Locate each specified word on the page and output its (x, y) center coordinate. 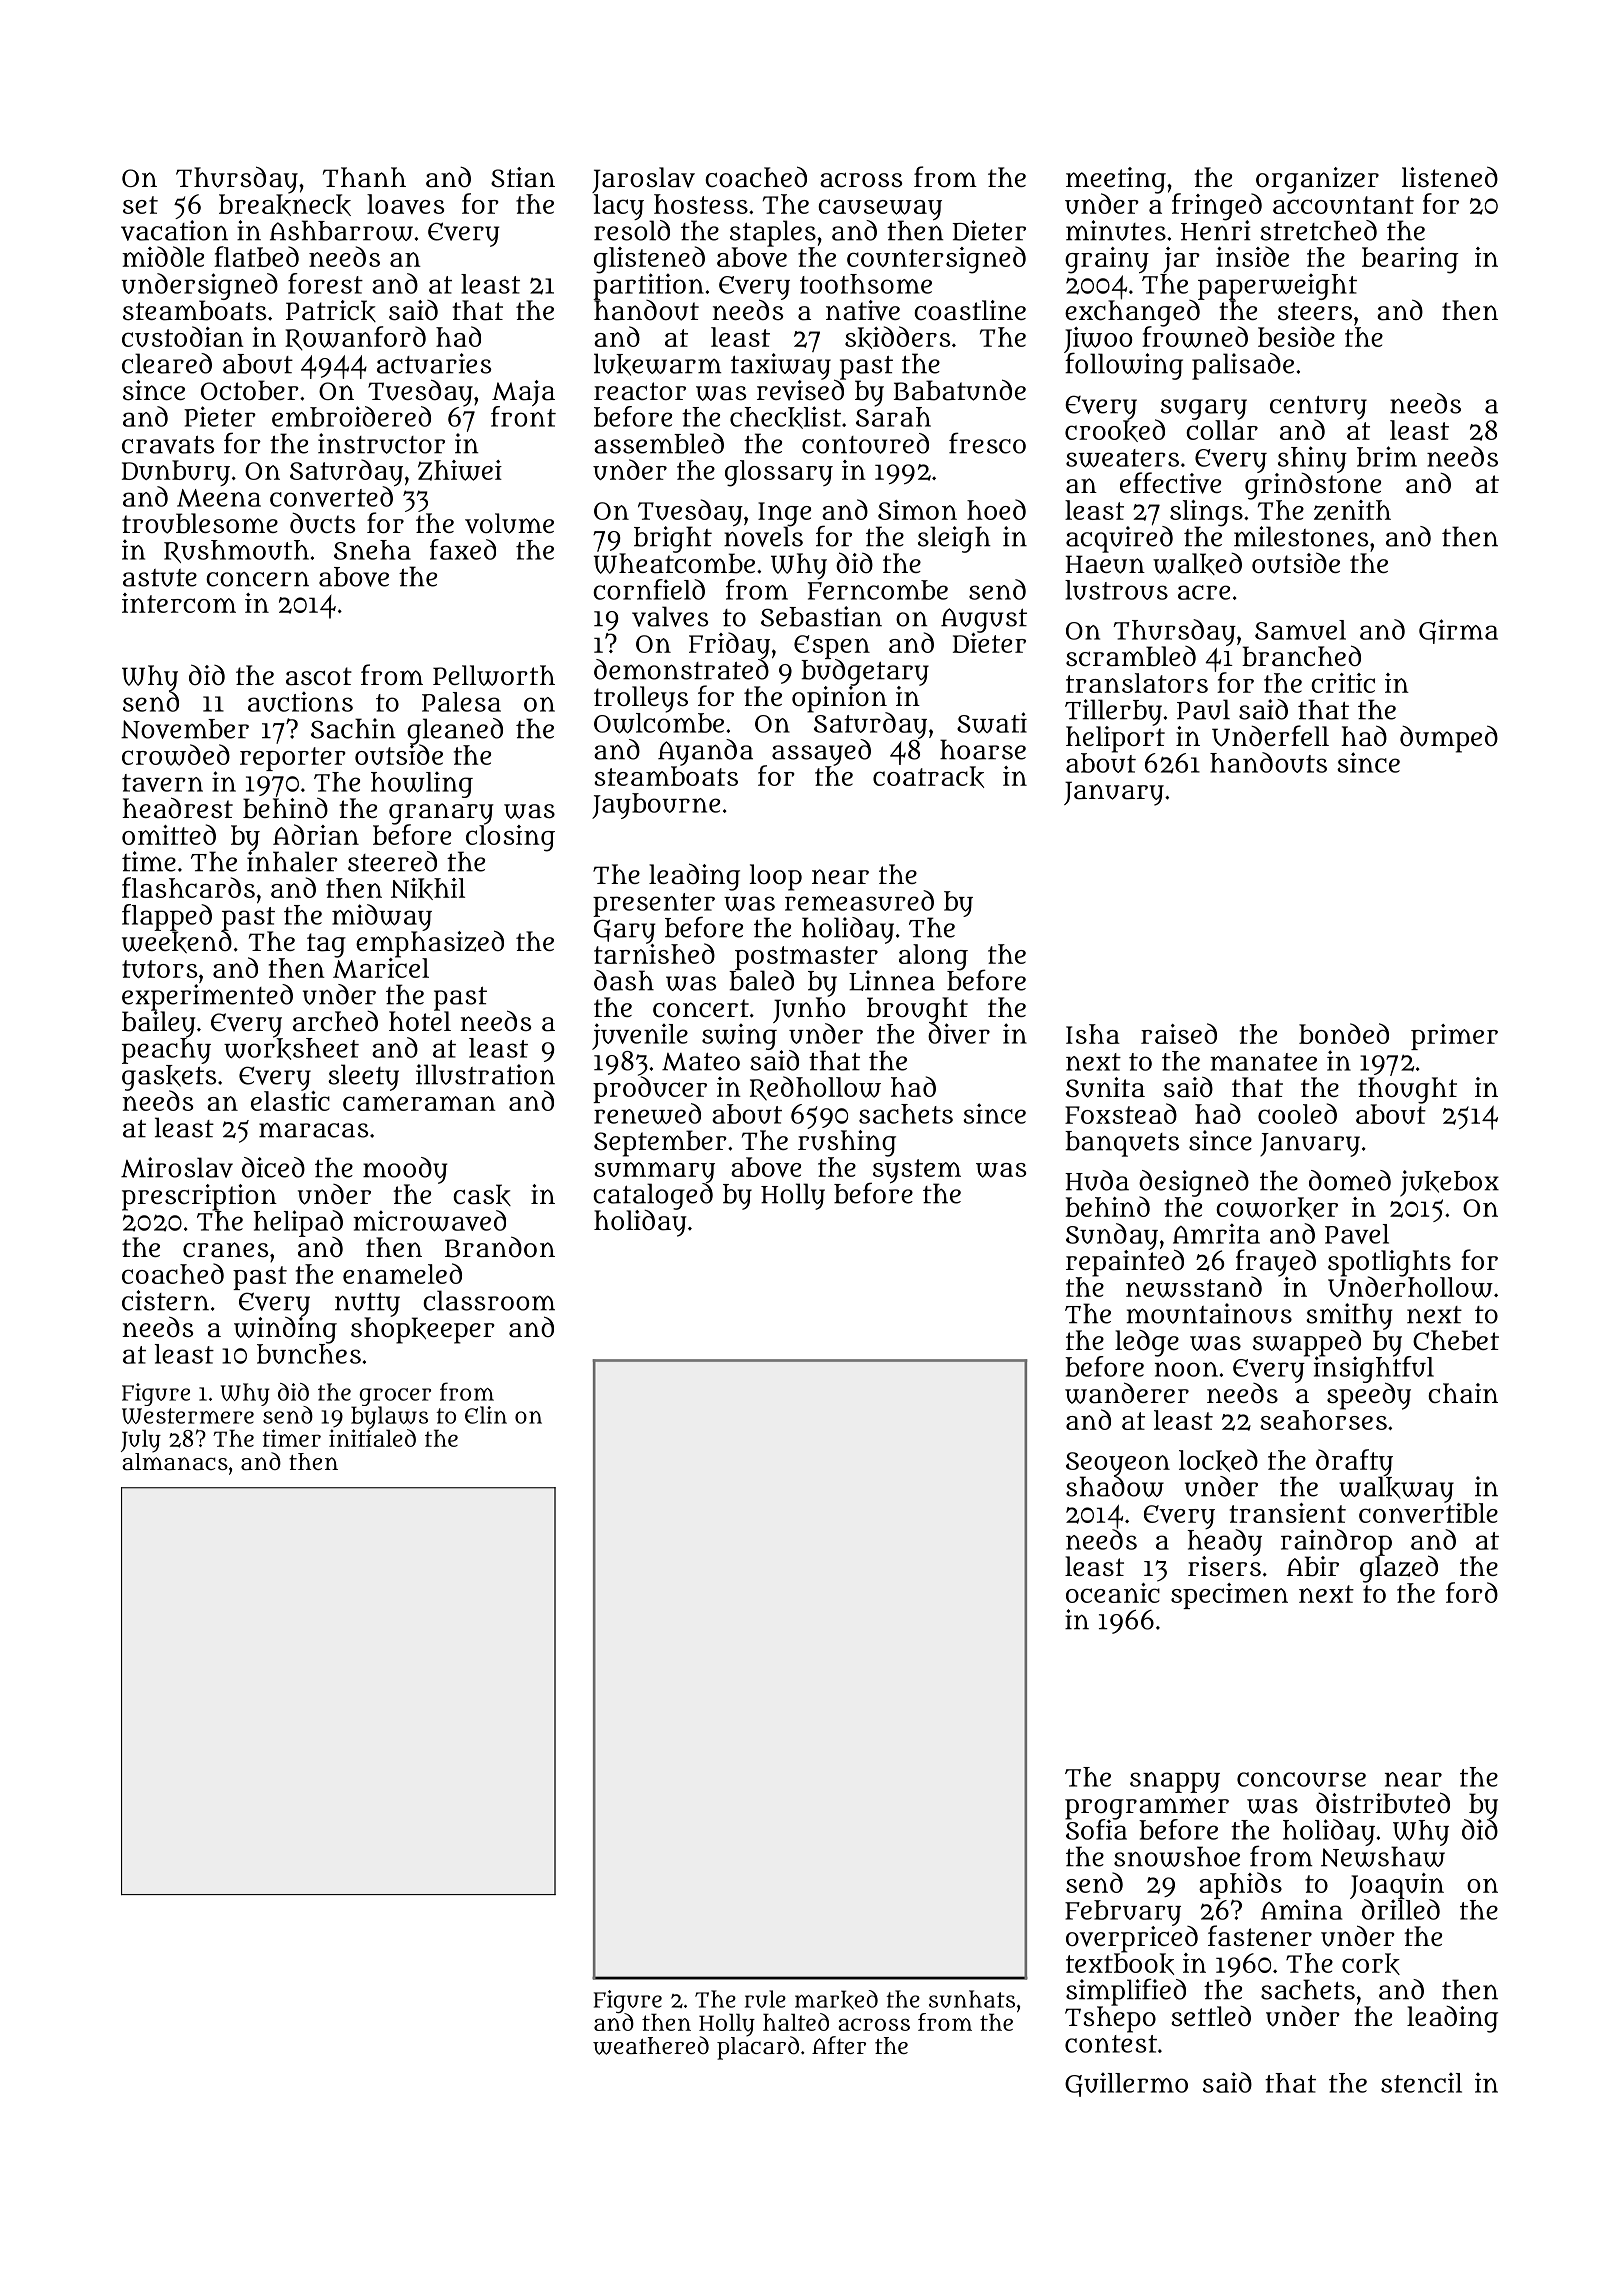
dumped (1449, 739)
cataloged (653, 1196)
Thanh (364, 177)
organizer (1317, 180)
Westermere (188, 1416)
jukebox (1449, 1183)
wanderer (1127, 1393)
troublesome (200, 523)
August (984, 620)
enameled (402, 1273)
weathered (651, 2045)
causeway (880, 209)
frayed (1276, 1262)
